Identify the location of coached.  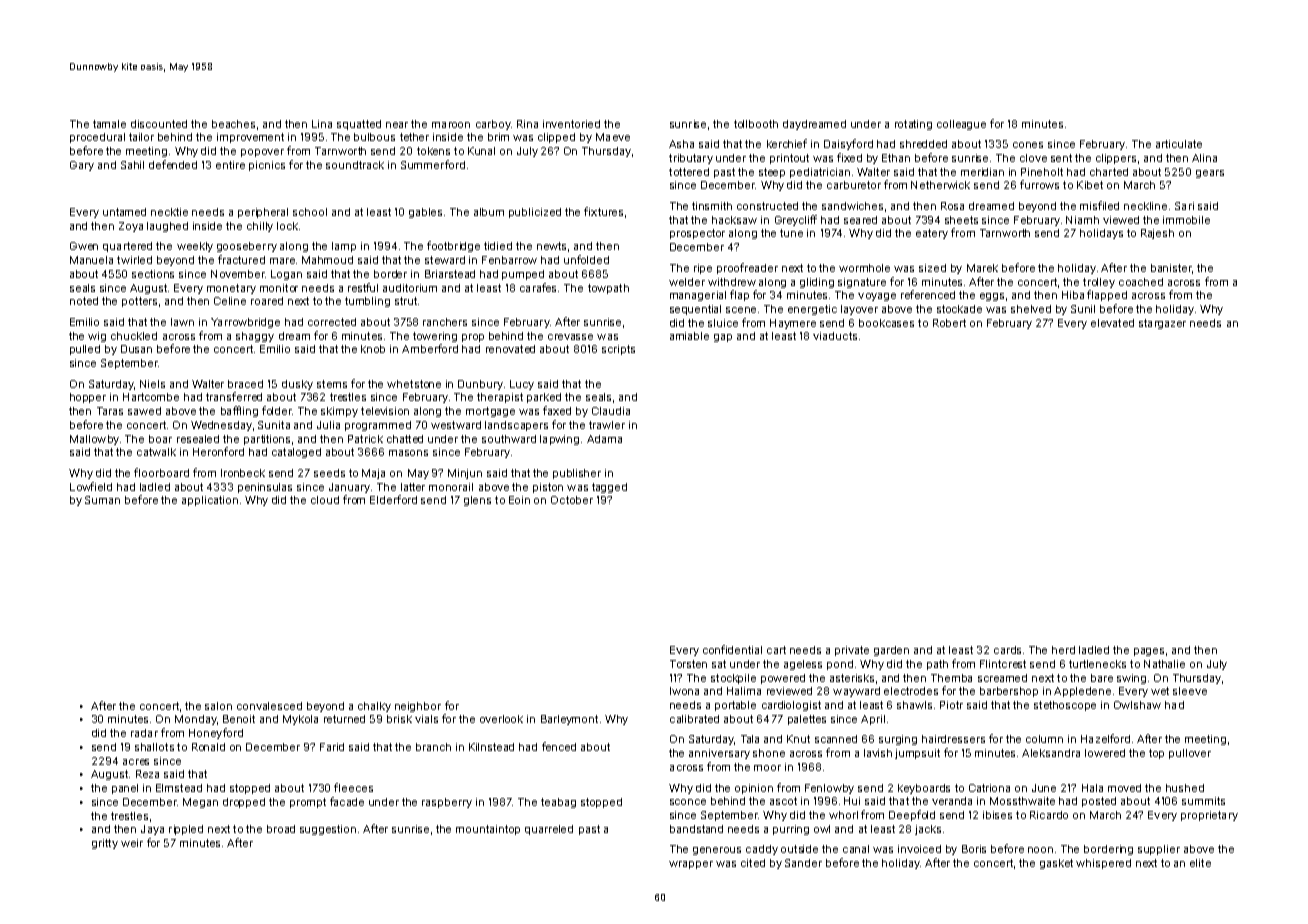
(1141, 282).
